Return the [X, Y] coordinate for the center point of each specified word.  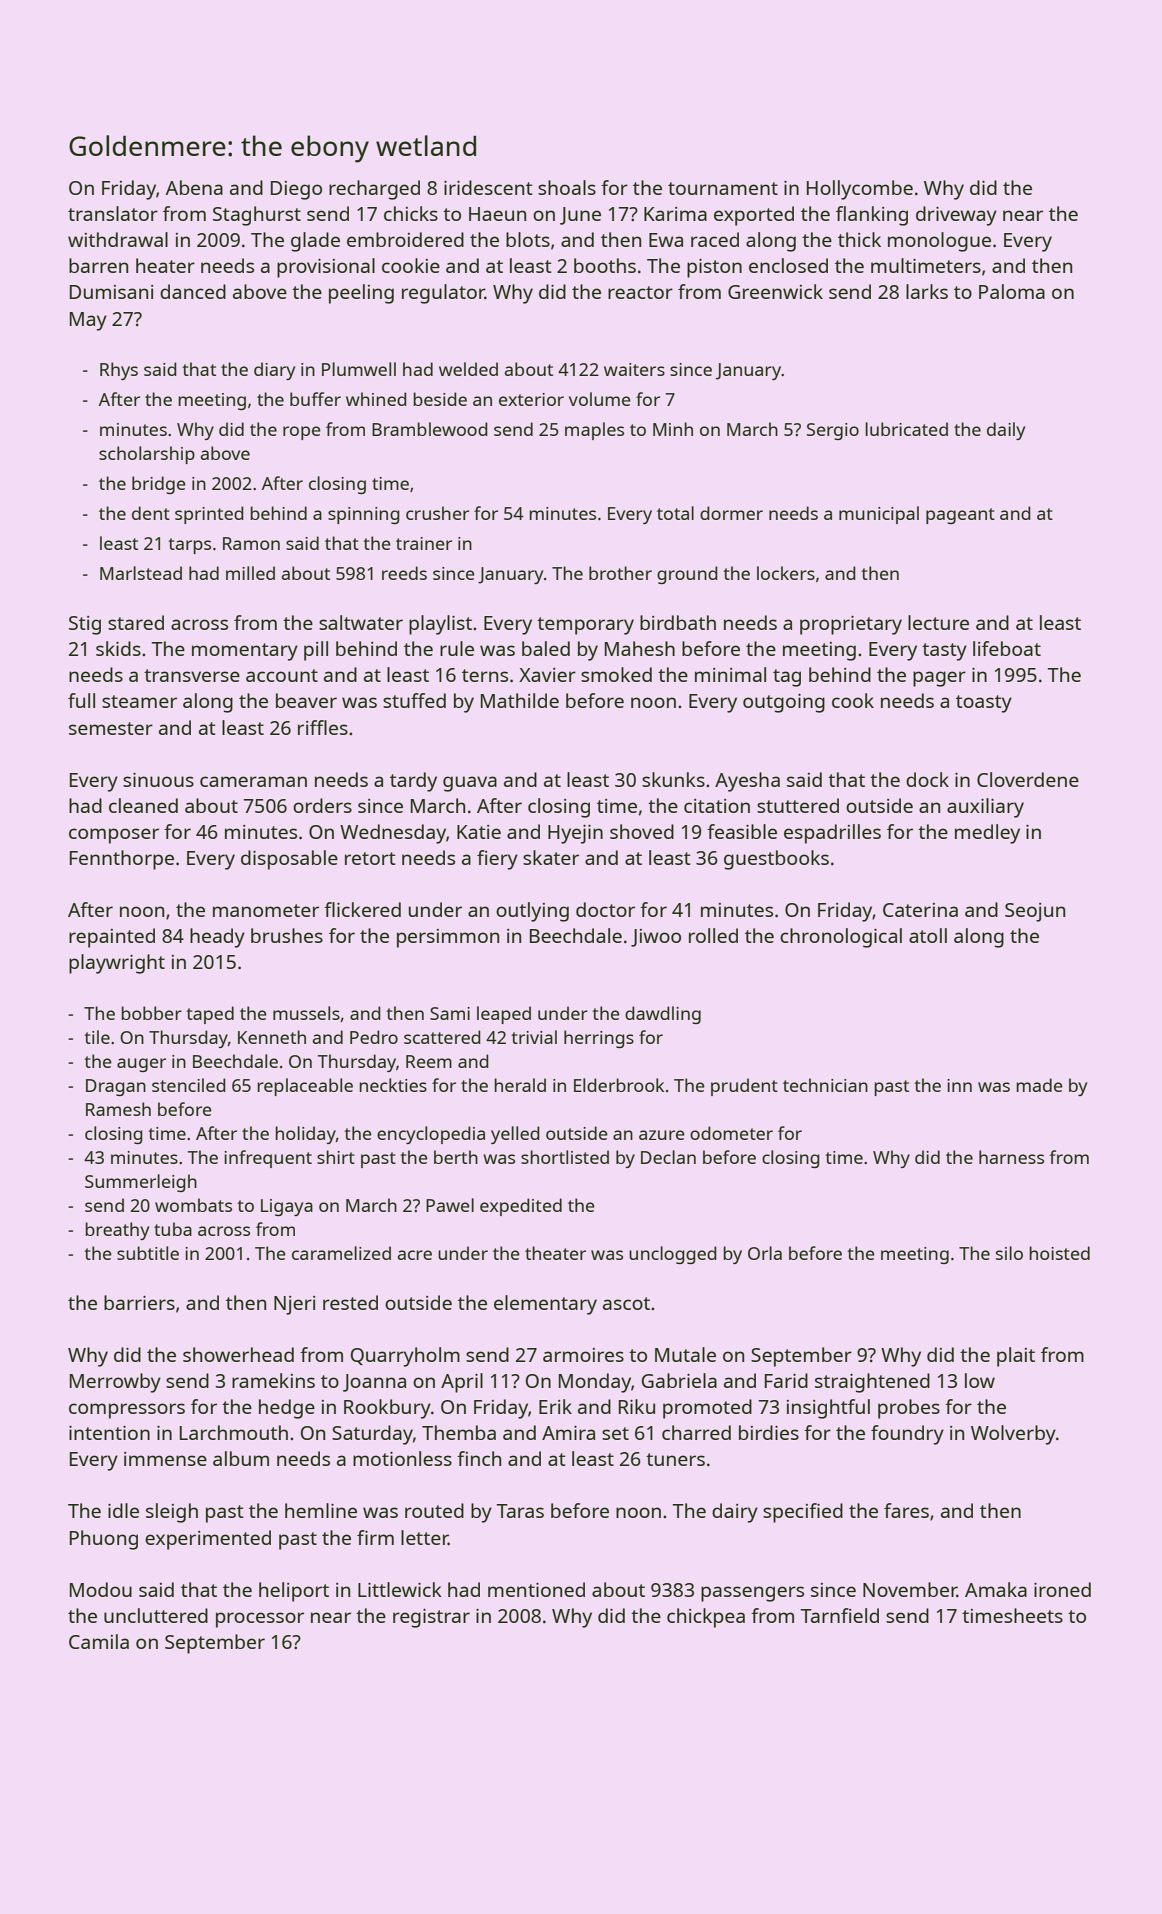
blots [528, 239]
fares [906, 1510]
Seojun [1035, 912]
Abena [194, 187]
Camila [99, 1641]
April [462, 1383]
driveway [956, 216]
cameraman [253, 781]
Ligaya [287, 1207]
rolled [713, 935]
